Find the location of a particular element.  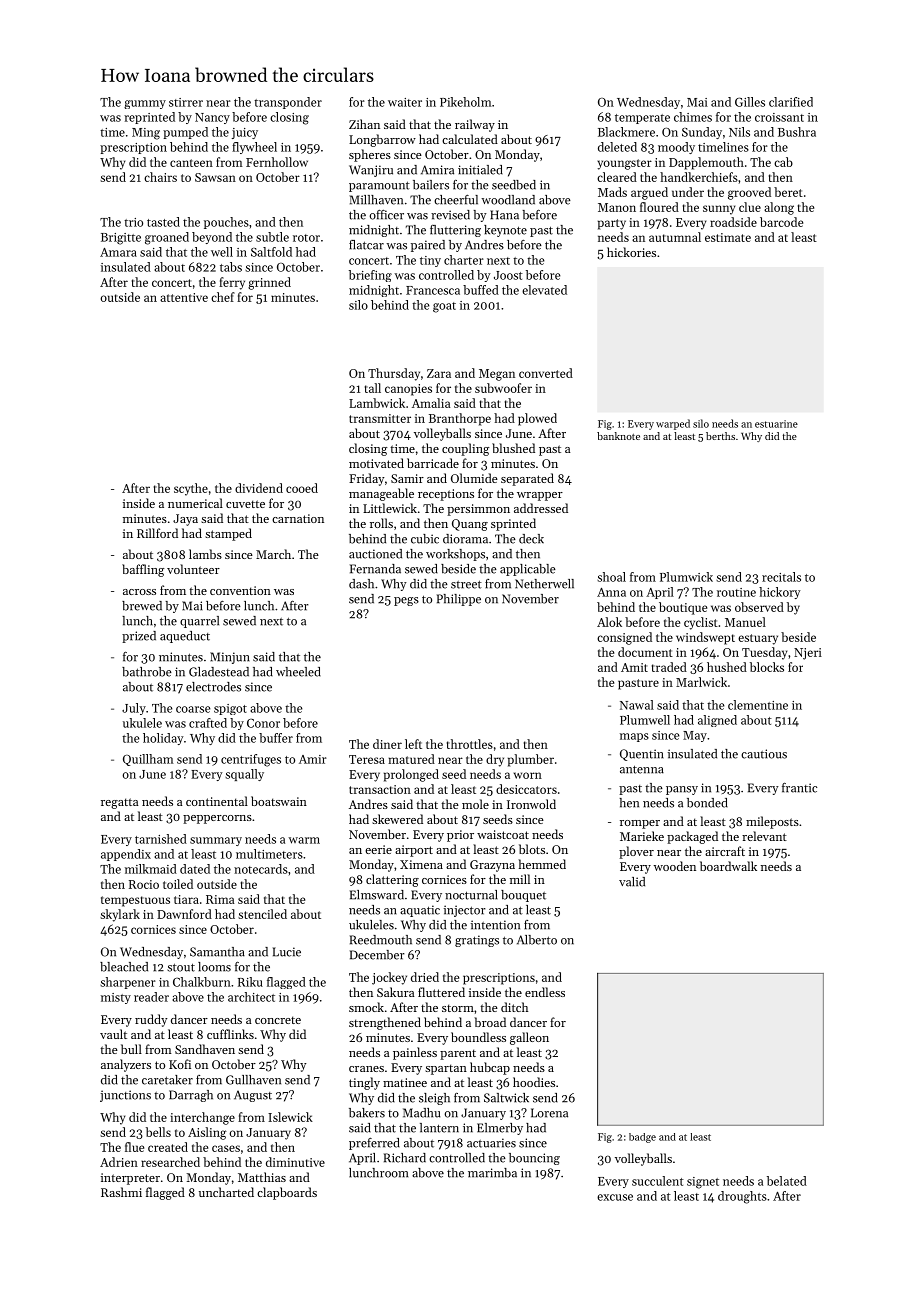

boardwalk is located at coordinates (728, 866).
